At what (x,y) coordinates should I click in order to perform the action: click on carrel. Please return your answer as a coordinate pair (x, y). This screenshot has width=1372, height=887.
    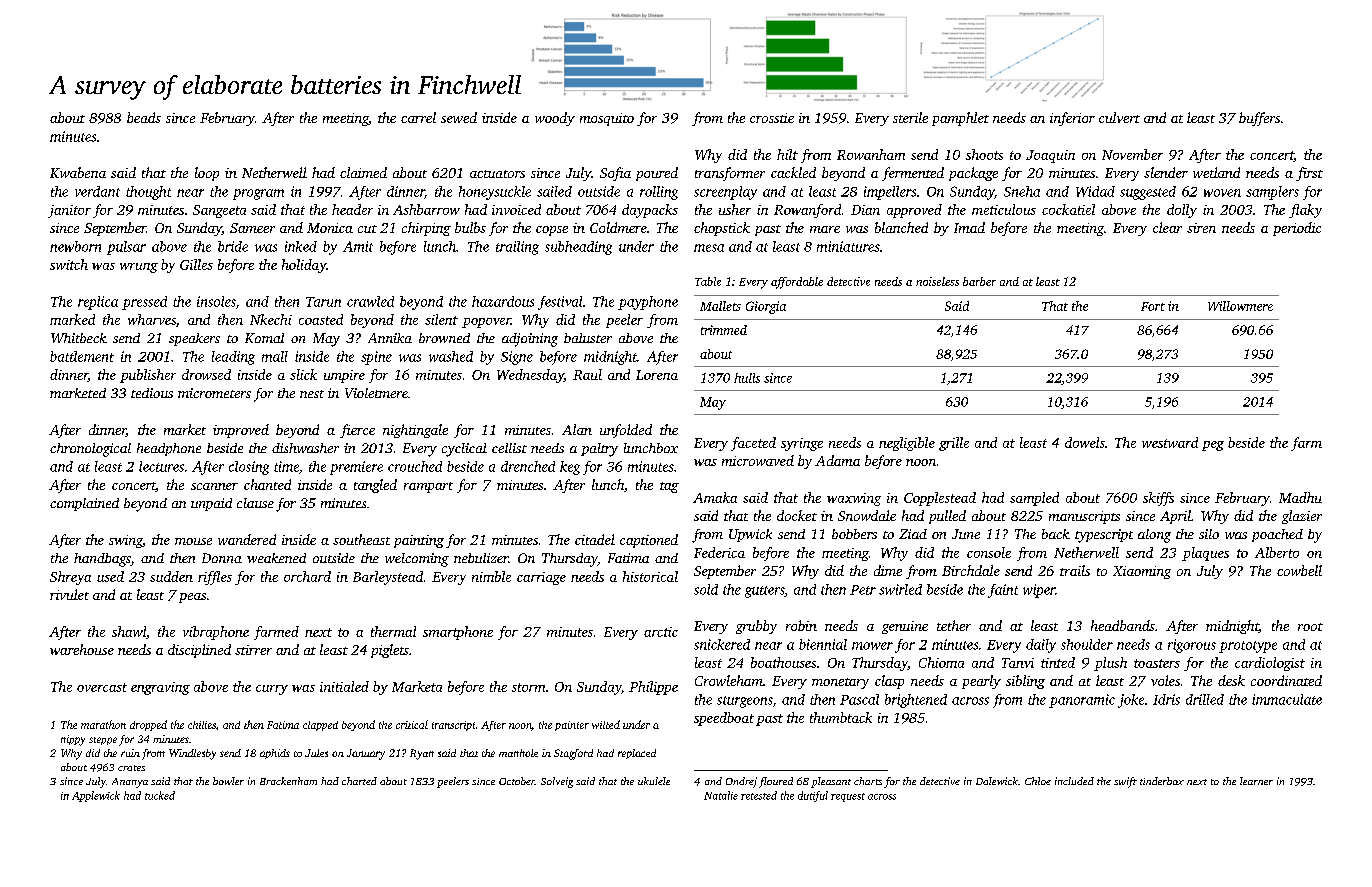
    Looking at the image, I should click on (418, 117).
